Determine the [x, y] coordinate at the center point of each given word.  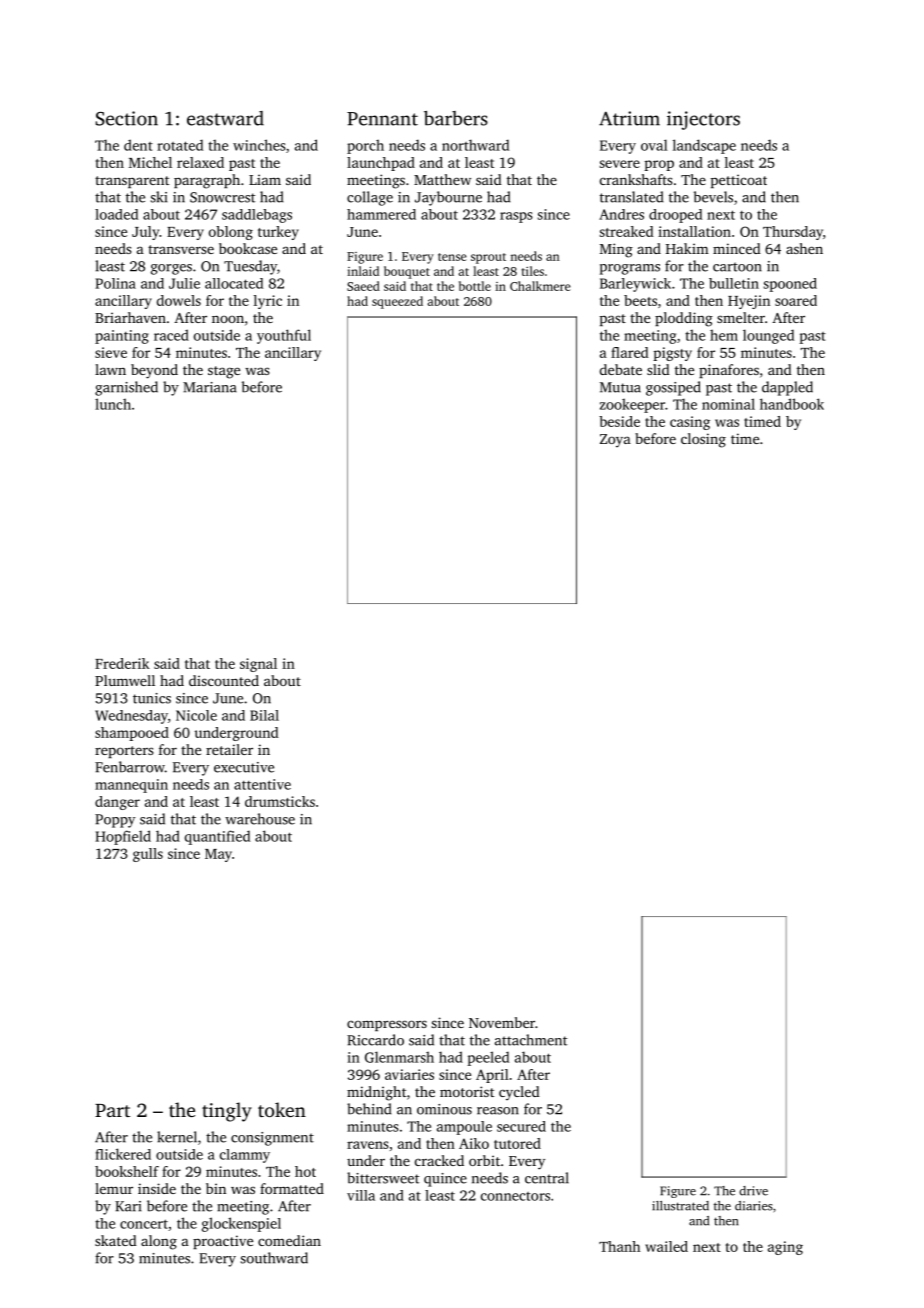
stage [224, 372]
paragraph [207, 181]
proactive [223, 1242]
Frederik [122, 663]
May [218, 855]
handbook [792, 404]
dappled [787, 388]
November [502, 1022]
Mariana [210, 387]
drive [753, 1191]
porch [365, 146]
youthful [284, 336]
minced [737, 248]
